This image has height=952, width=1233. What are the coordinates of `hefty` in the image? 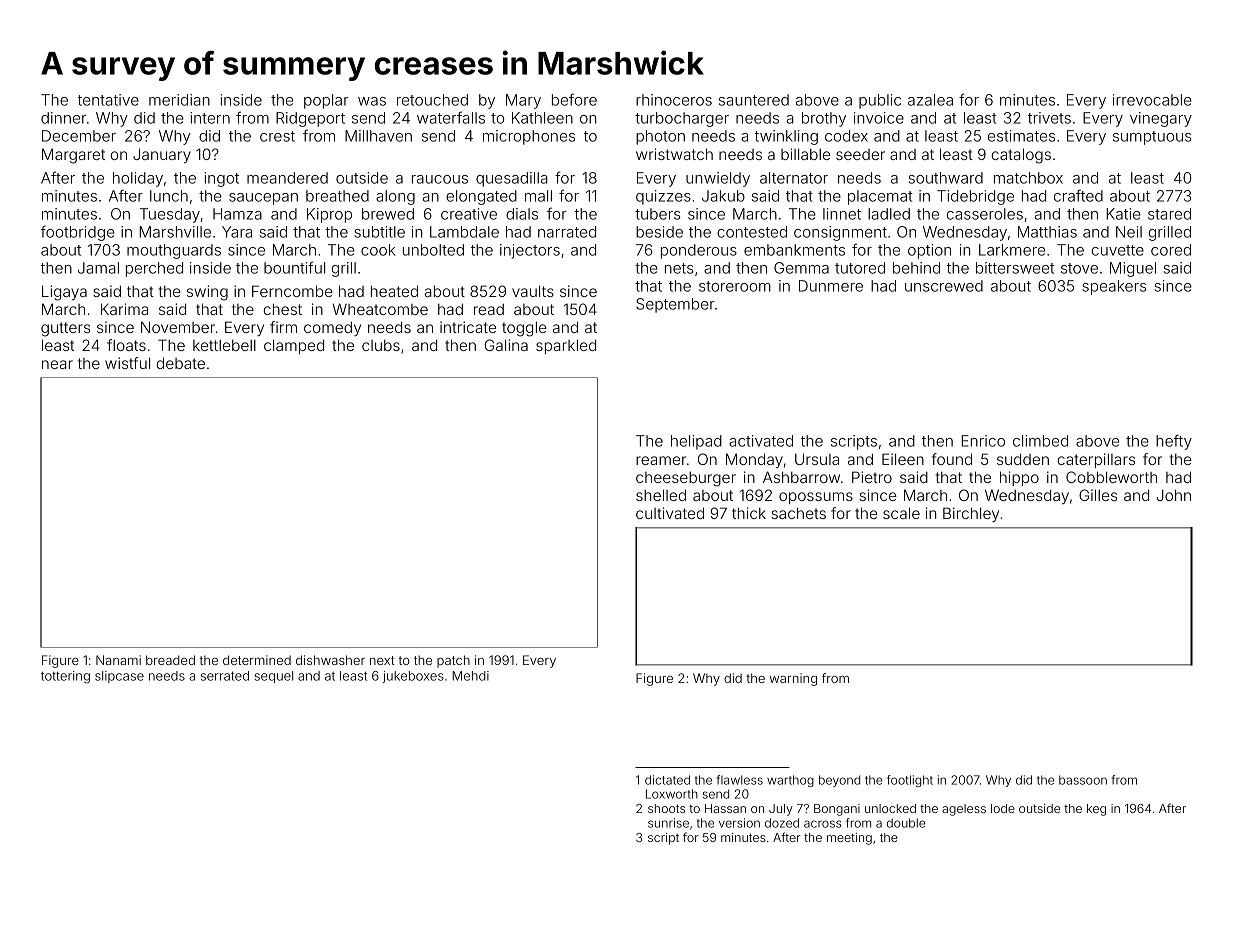 It's located at (1174, 442).
